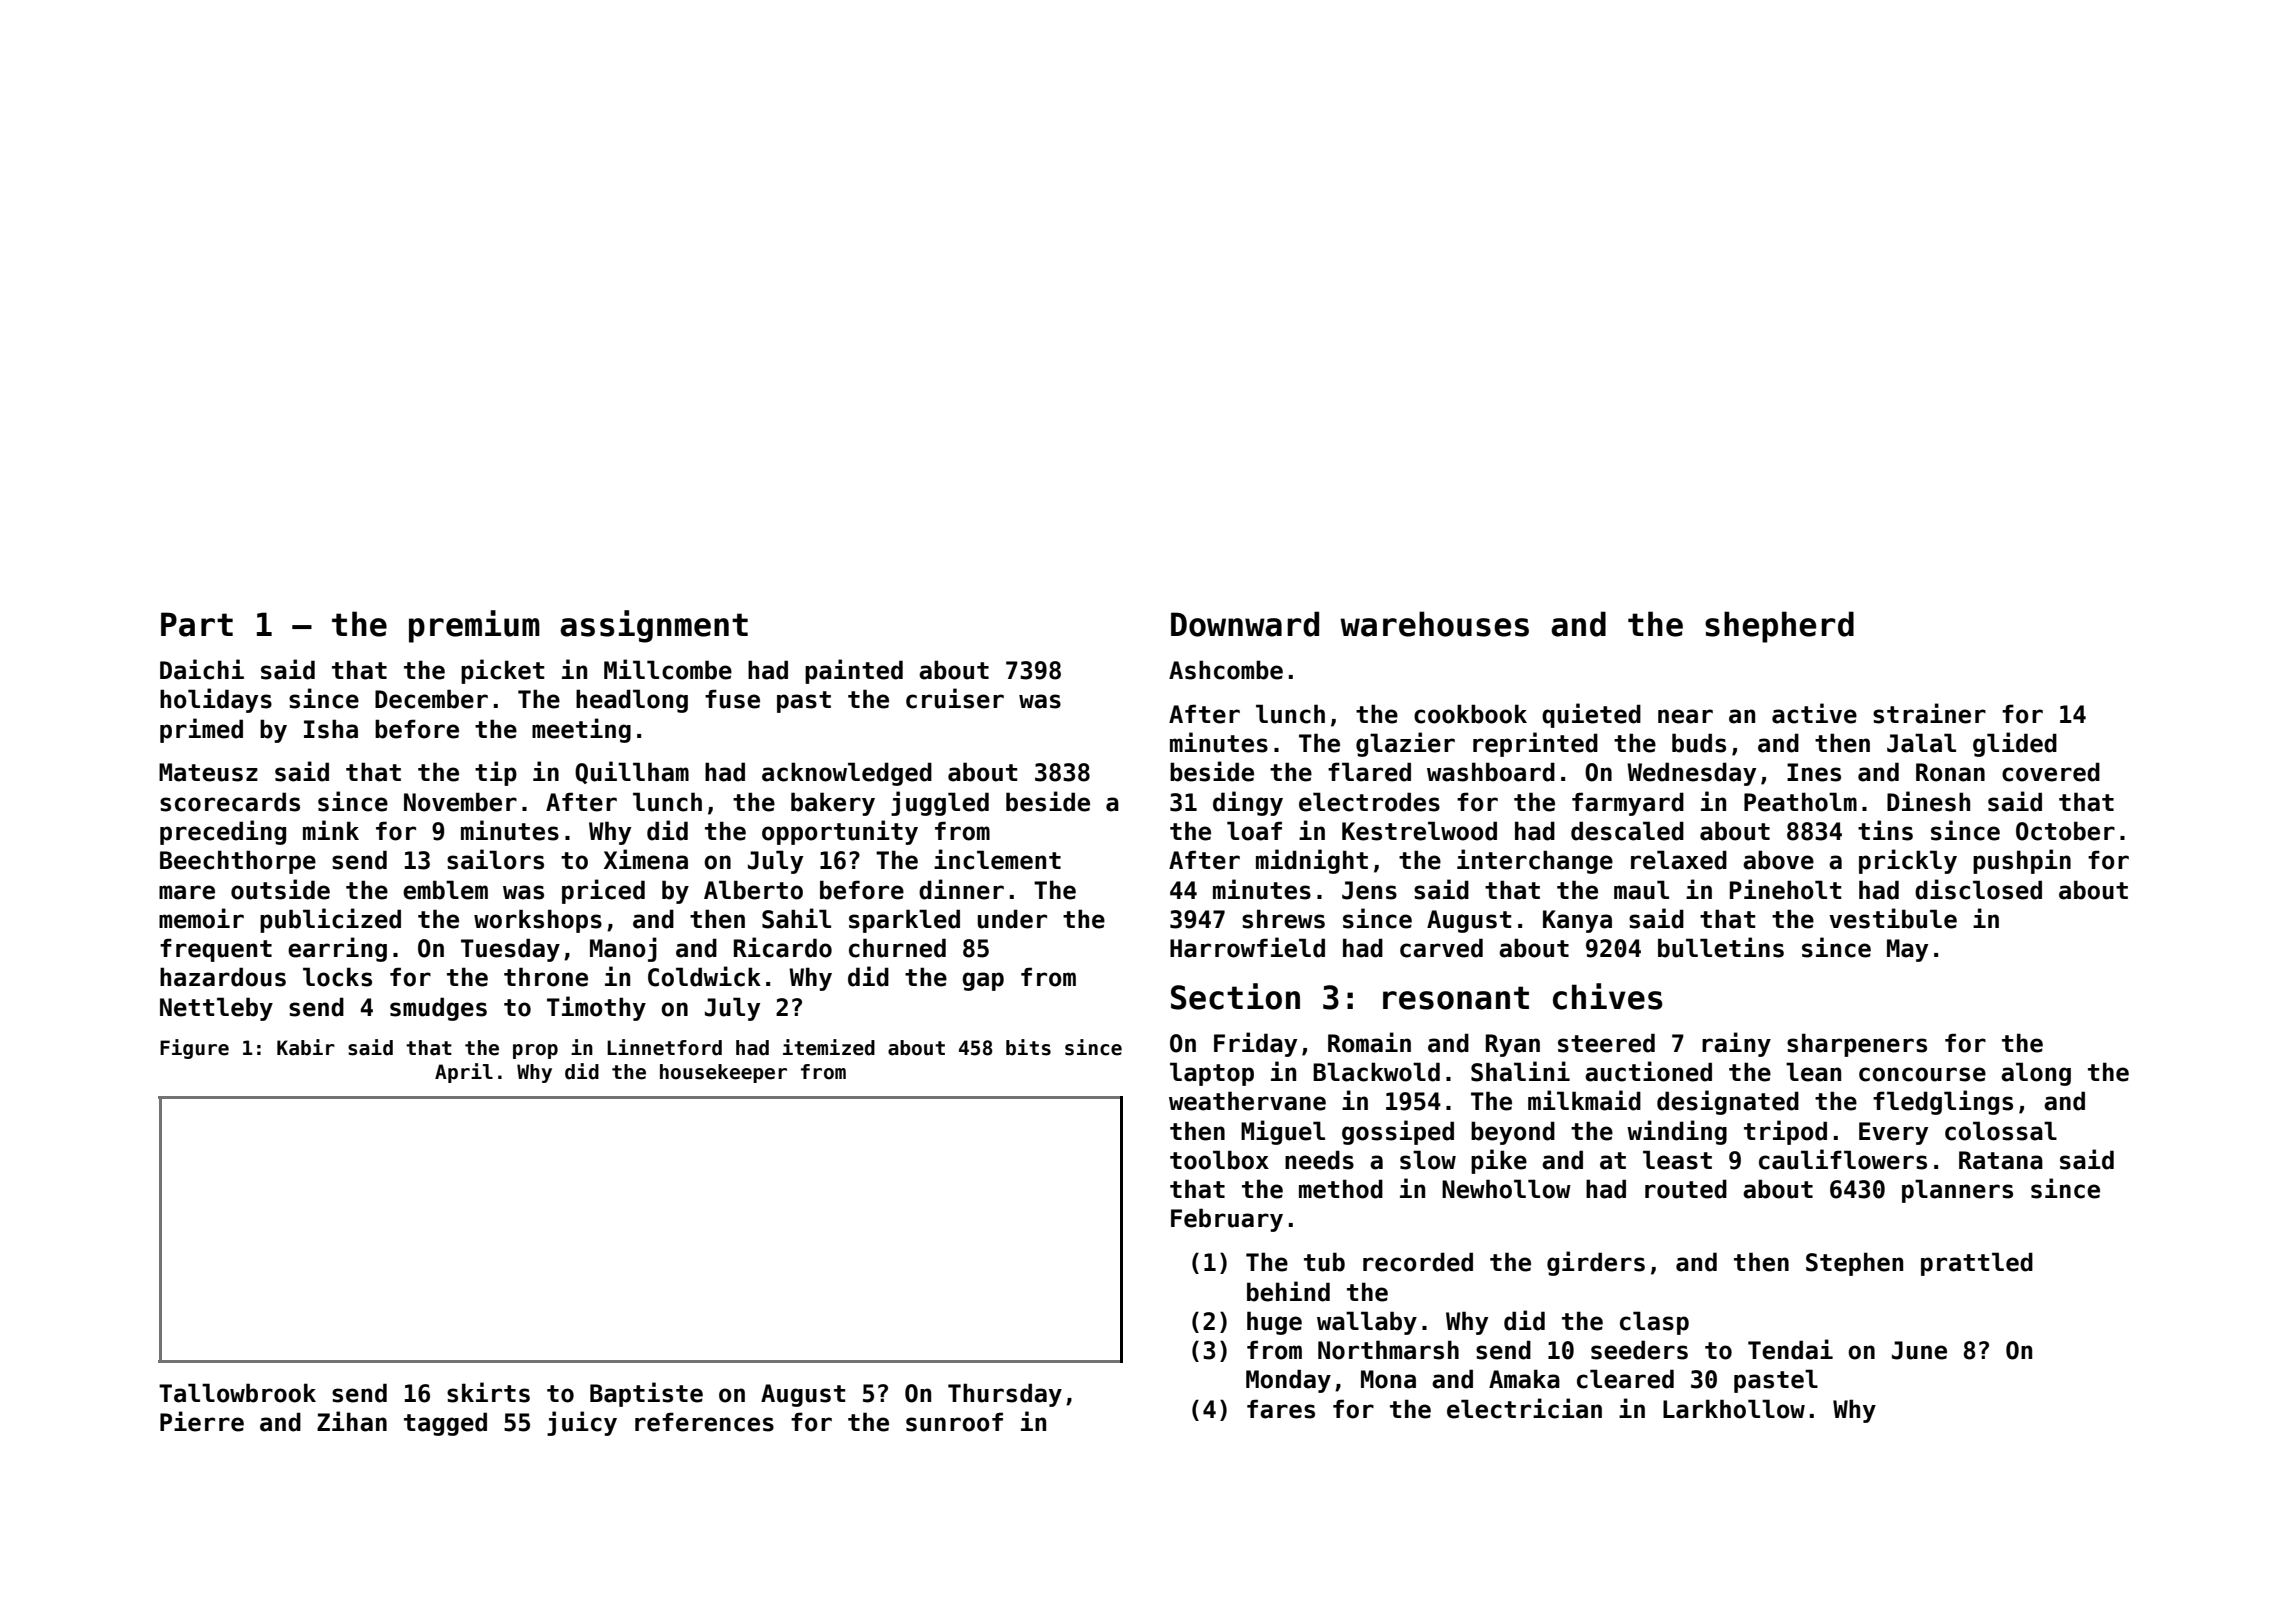 The image size is (2292, 1620). What do you see at coordinates (1734, 1409) in the screenshot?
I see `Larkhollow` at bounding box center [1734, 1409].
